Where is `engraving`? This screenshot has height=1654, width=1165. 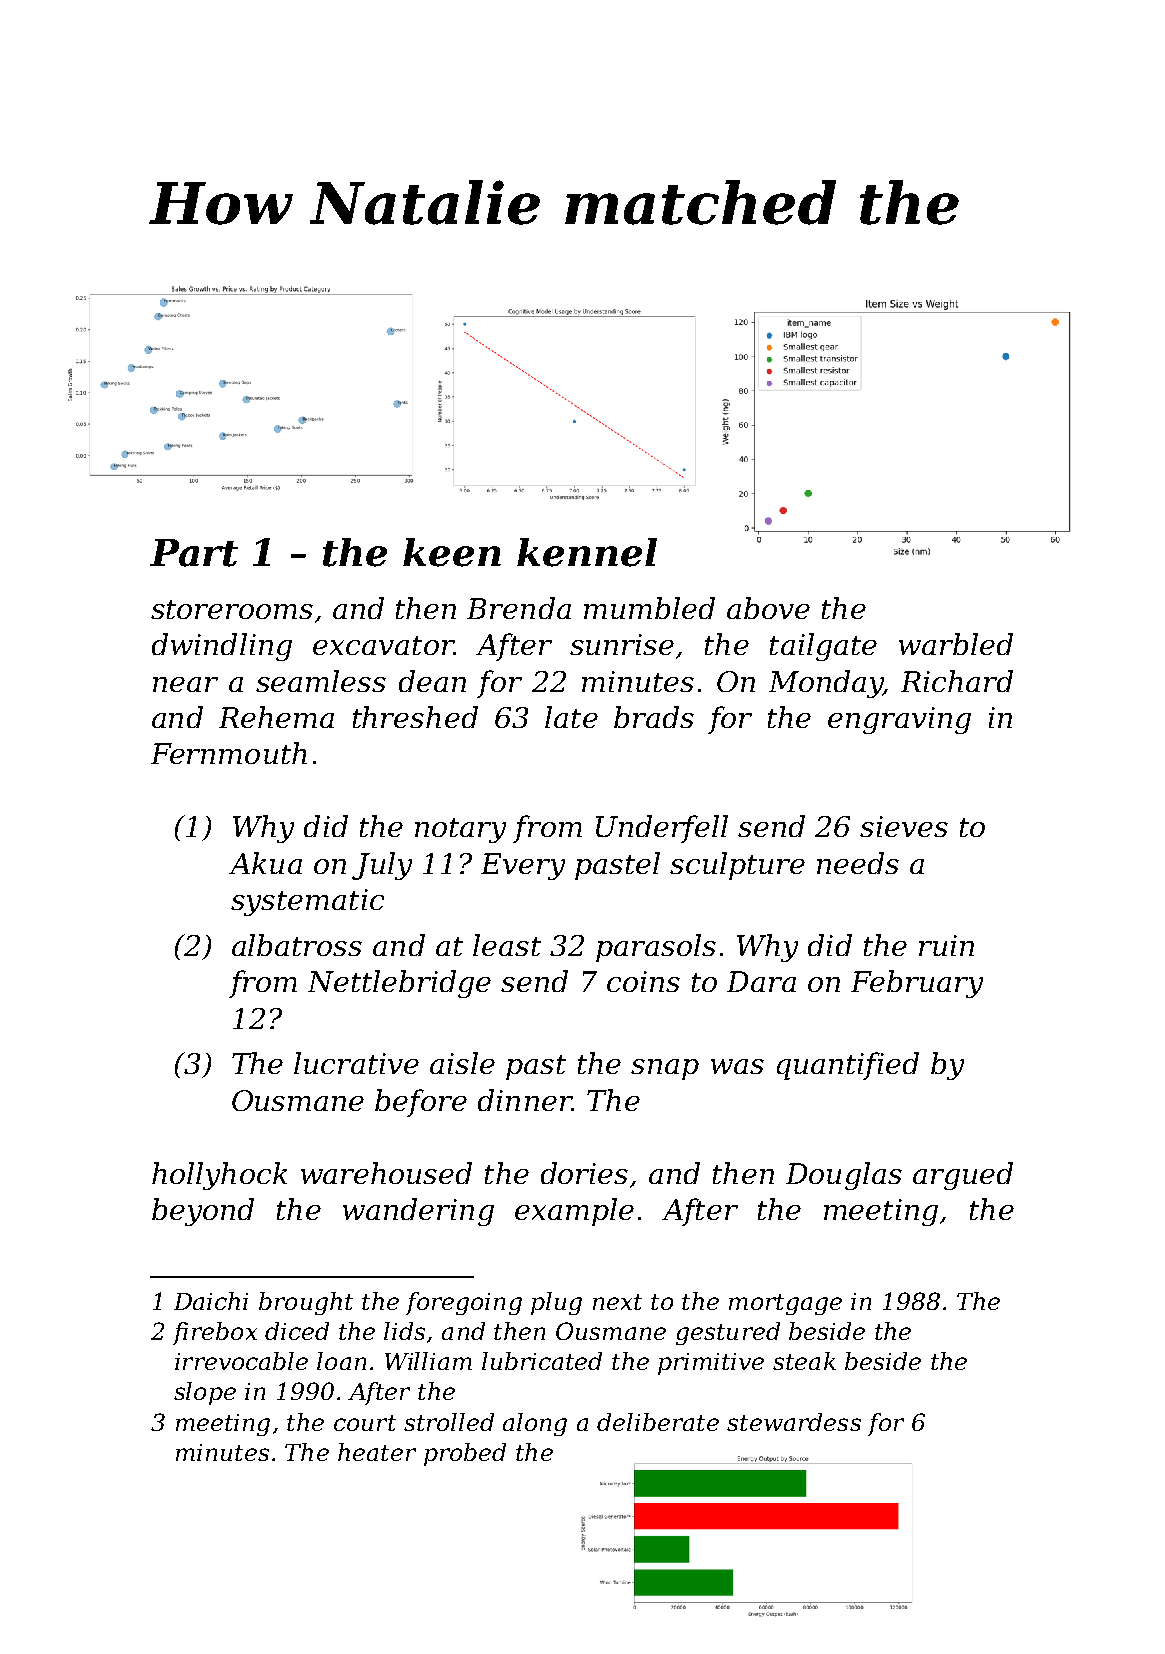
engraving is located at coordinates (899, 720).
